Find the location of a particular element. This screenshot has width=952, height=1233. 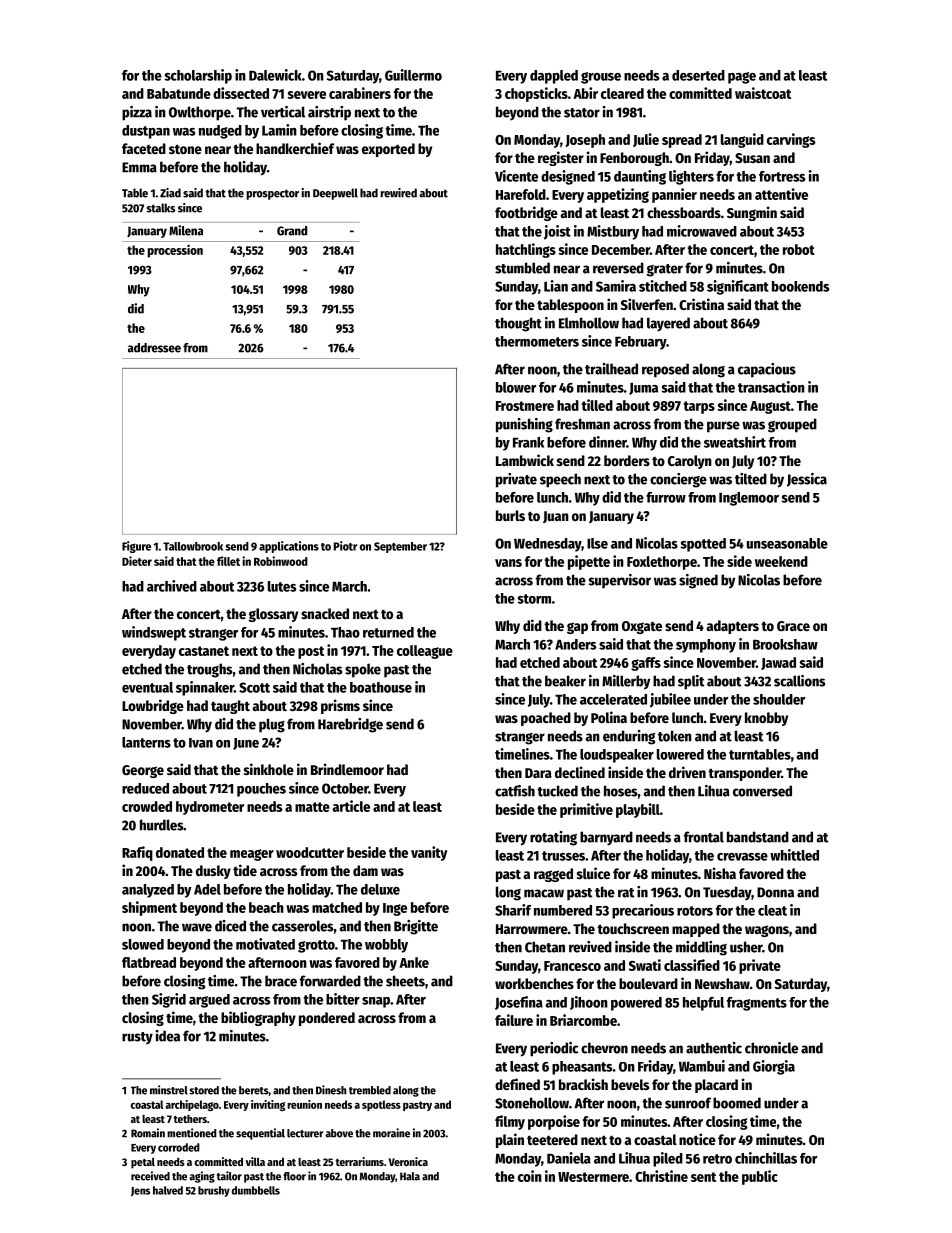

September is located at coordinates (400, 547).
